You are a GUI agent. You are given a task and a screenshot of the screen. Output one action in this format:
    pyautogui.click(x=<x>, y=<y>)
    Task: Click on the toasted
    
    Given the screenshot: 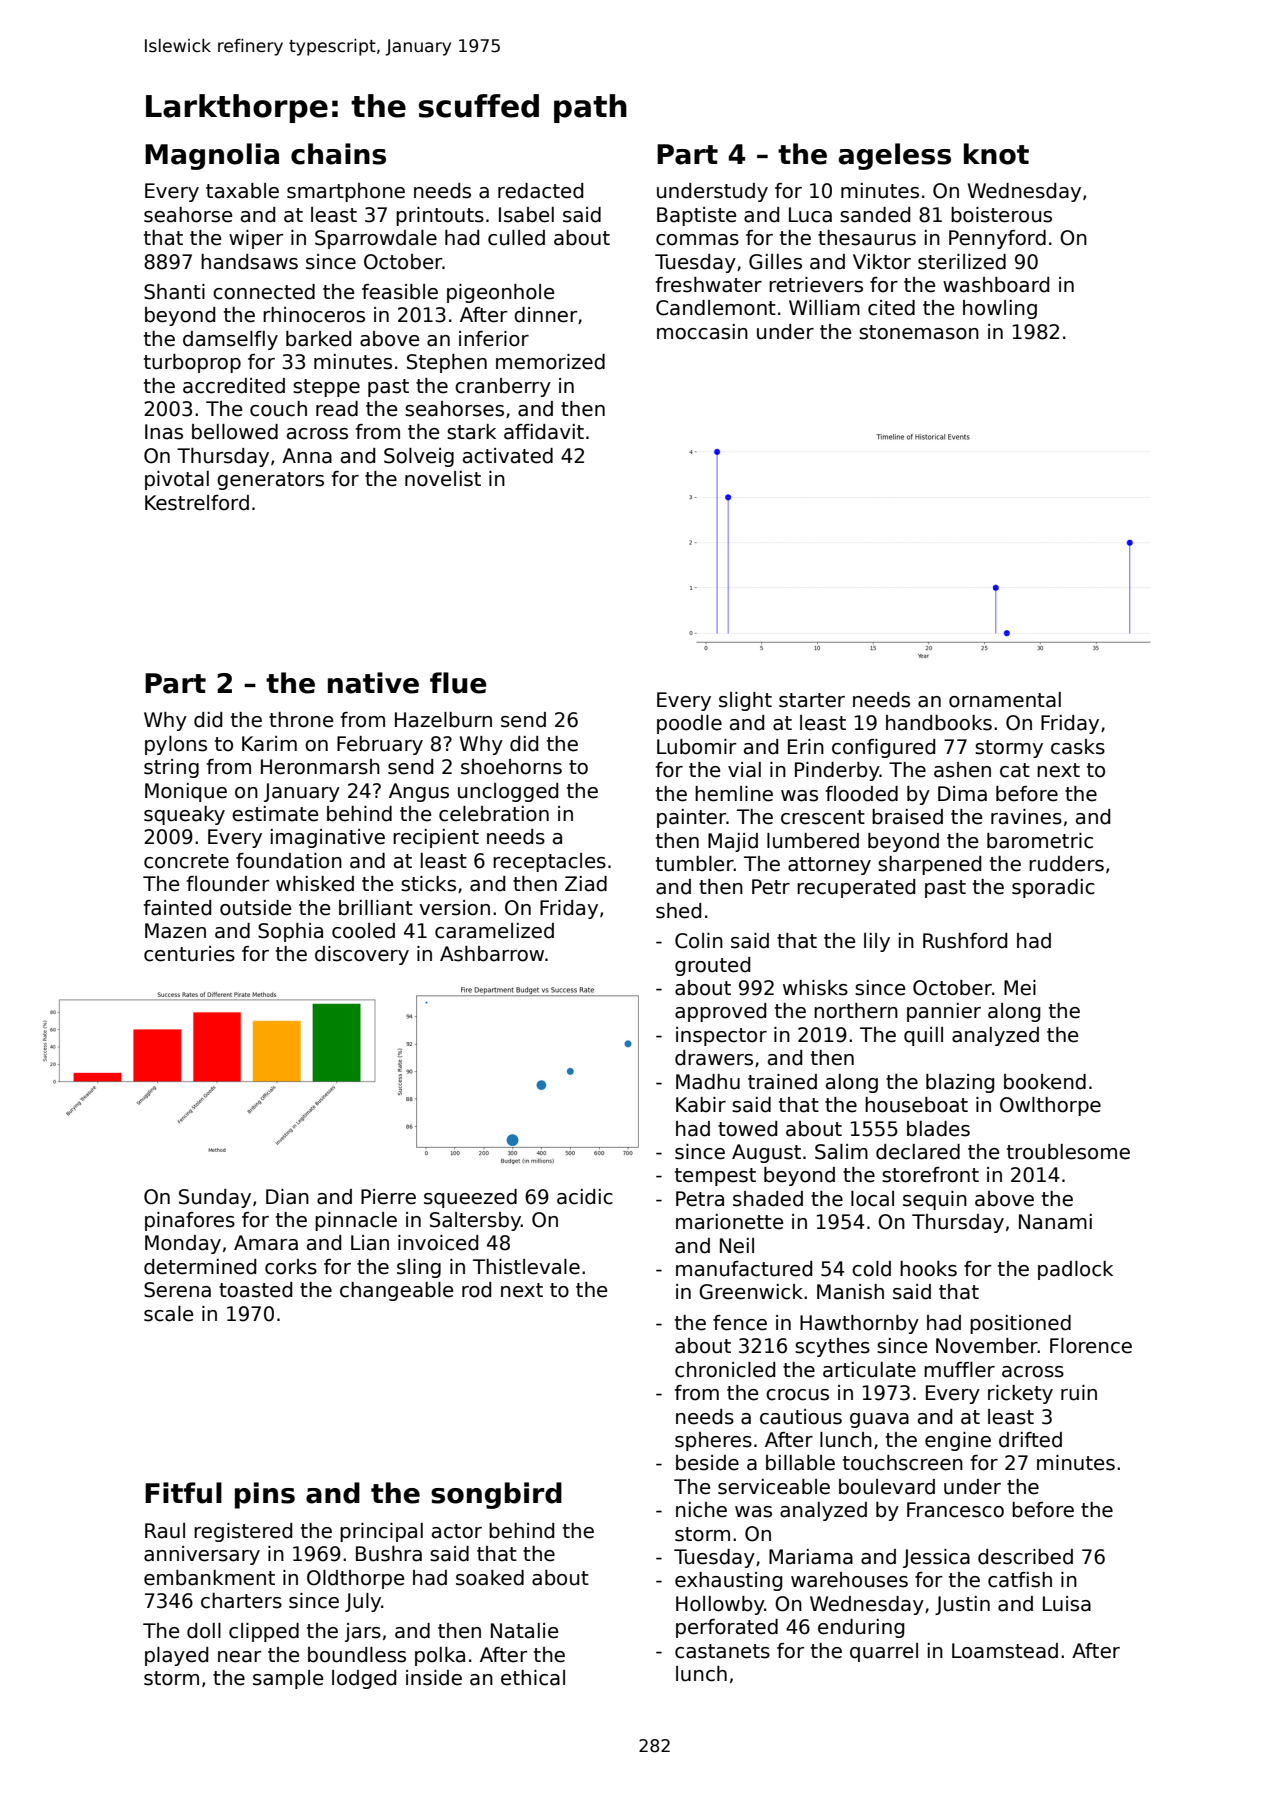 What is the action you would take?
    pyautogui.click(x=255, y=1290)
